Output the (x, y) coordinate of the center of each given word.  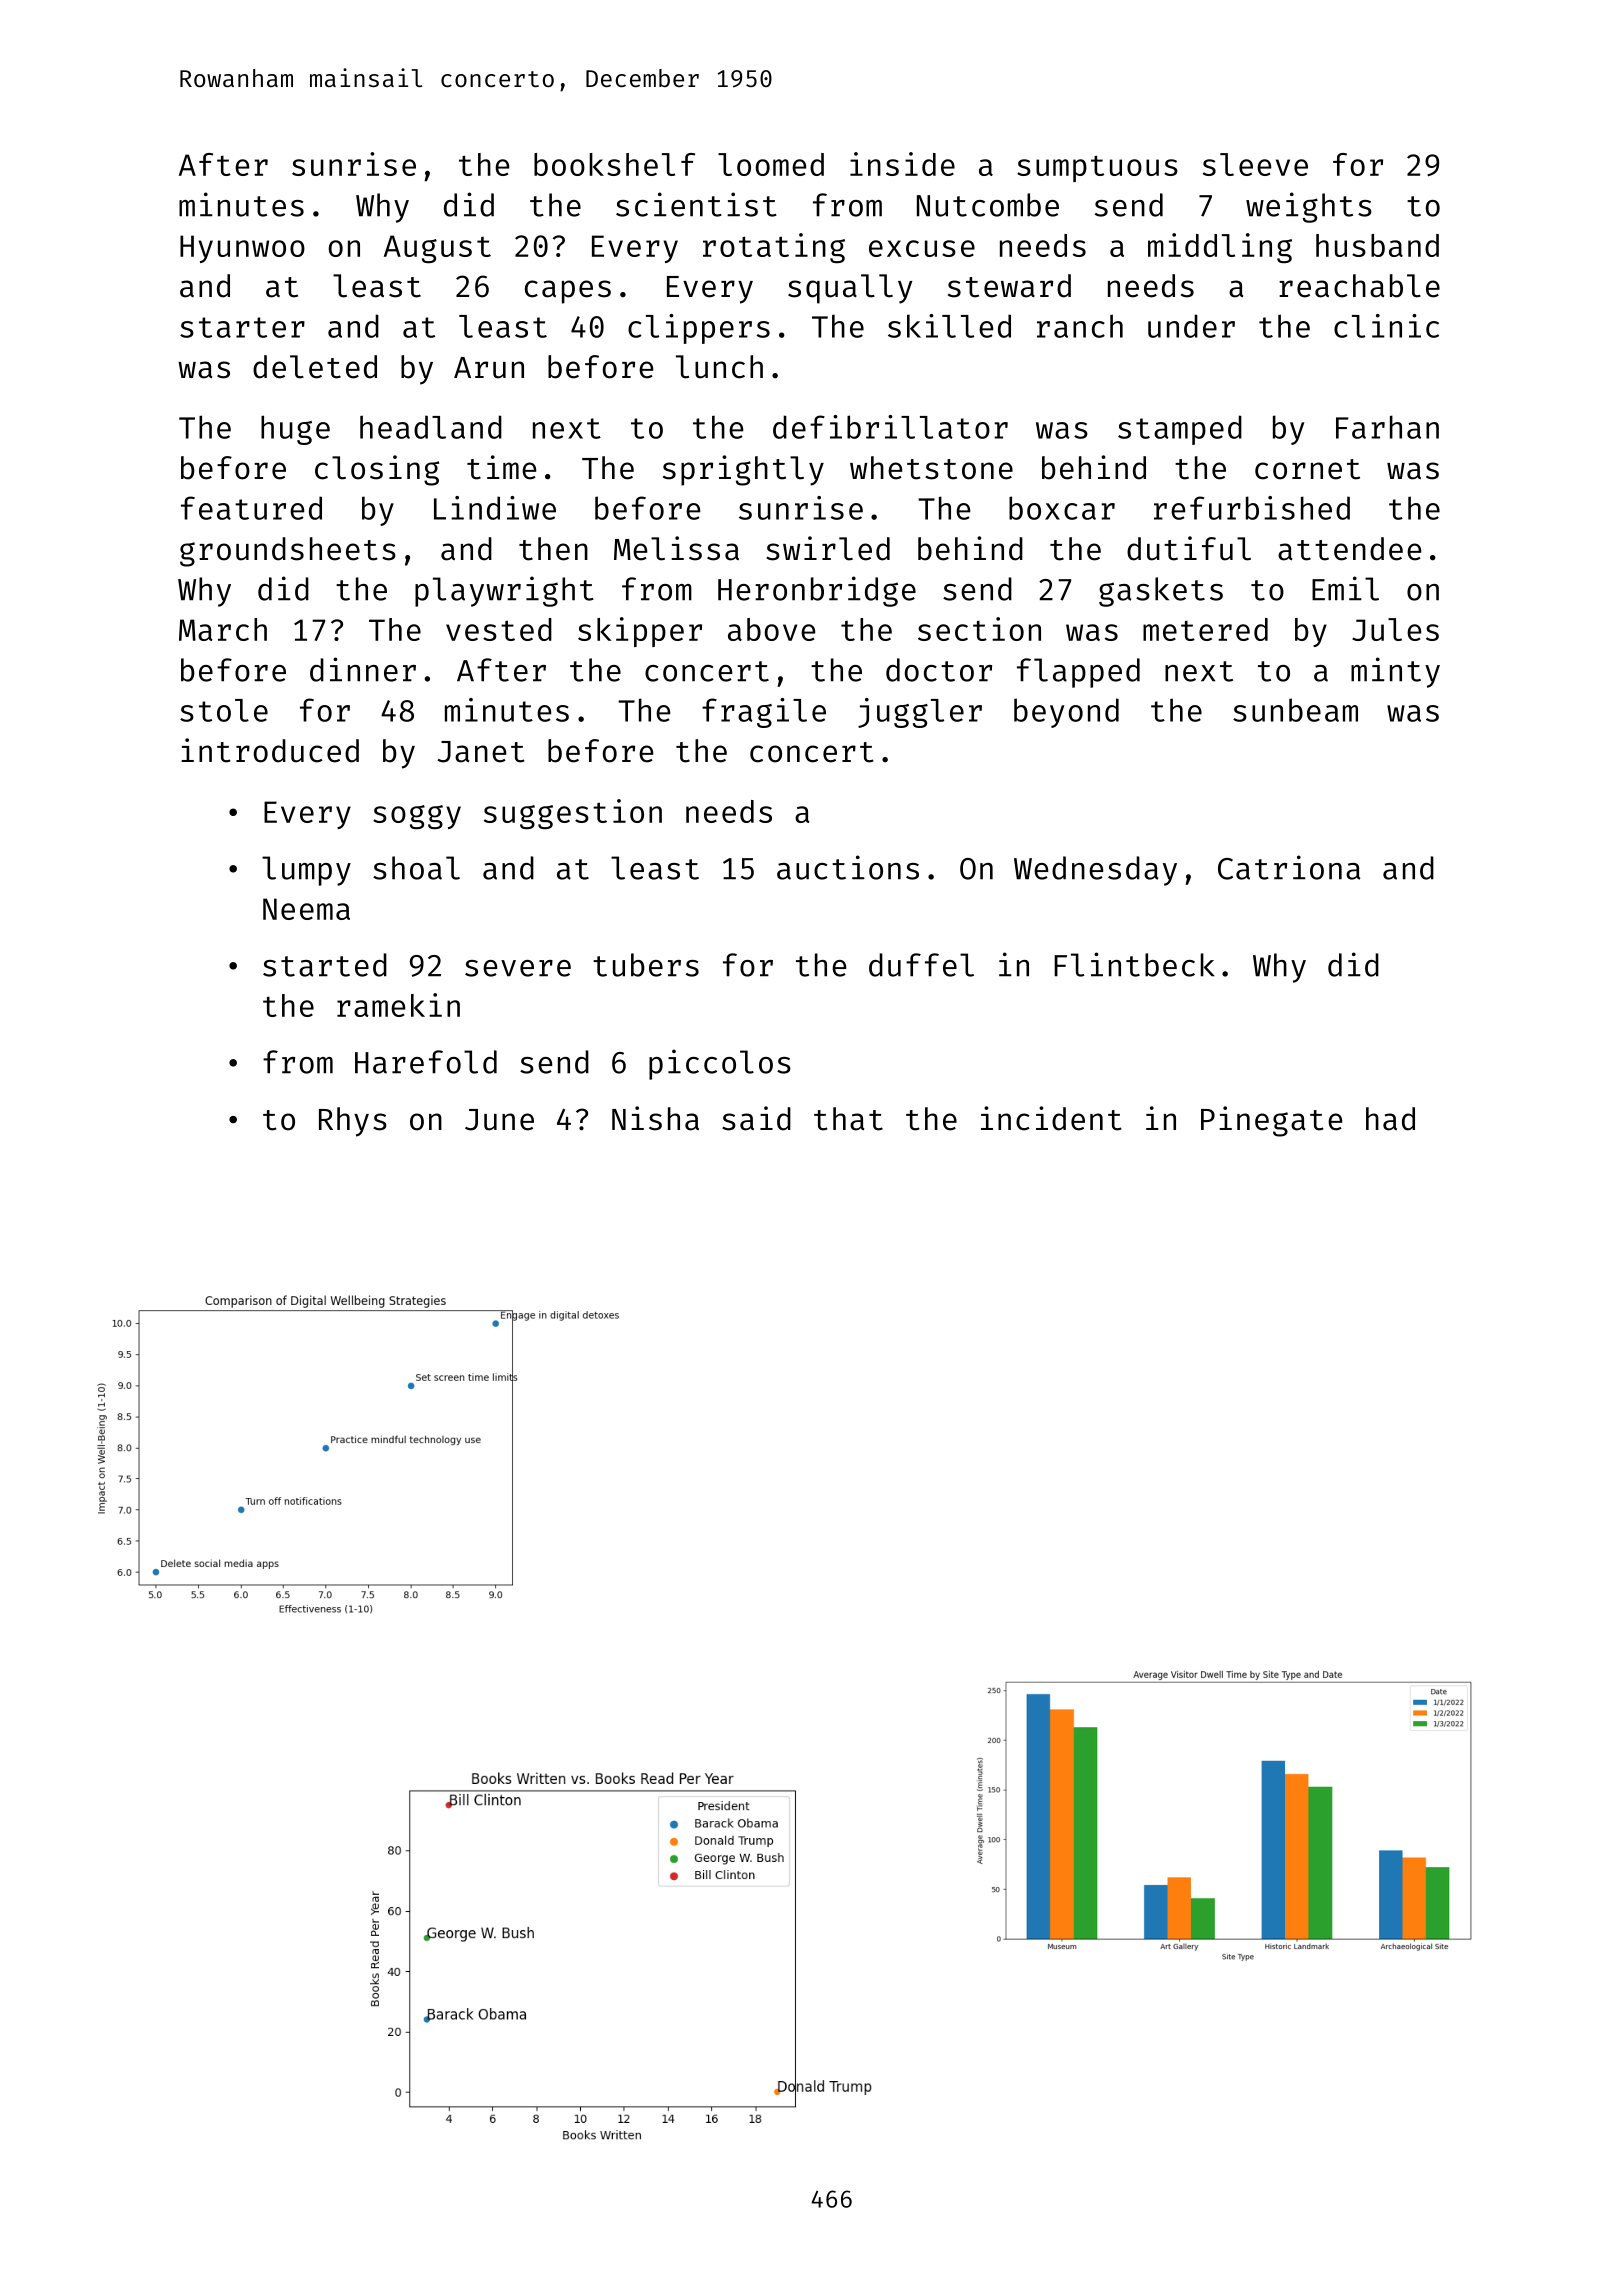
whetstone (931, 468)
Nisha (655, 1118)
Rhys (353, 1122)
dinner (363, 669)
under (1191, 326)
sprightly (743, 470)
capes (568, 292)
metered (1205, 629)
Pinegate (1272, 1121)
